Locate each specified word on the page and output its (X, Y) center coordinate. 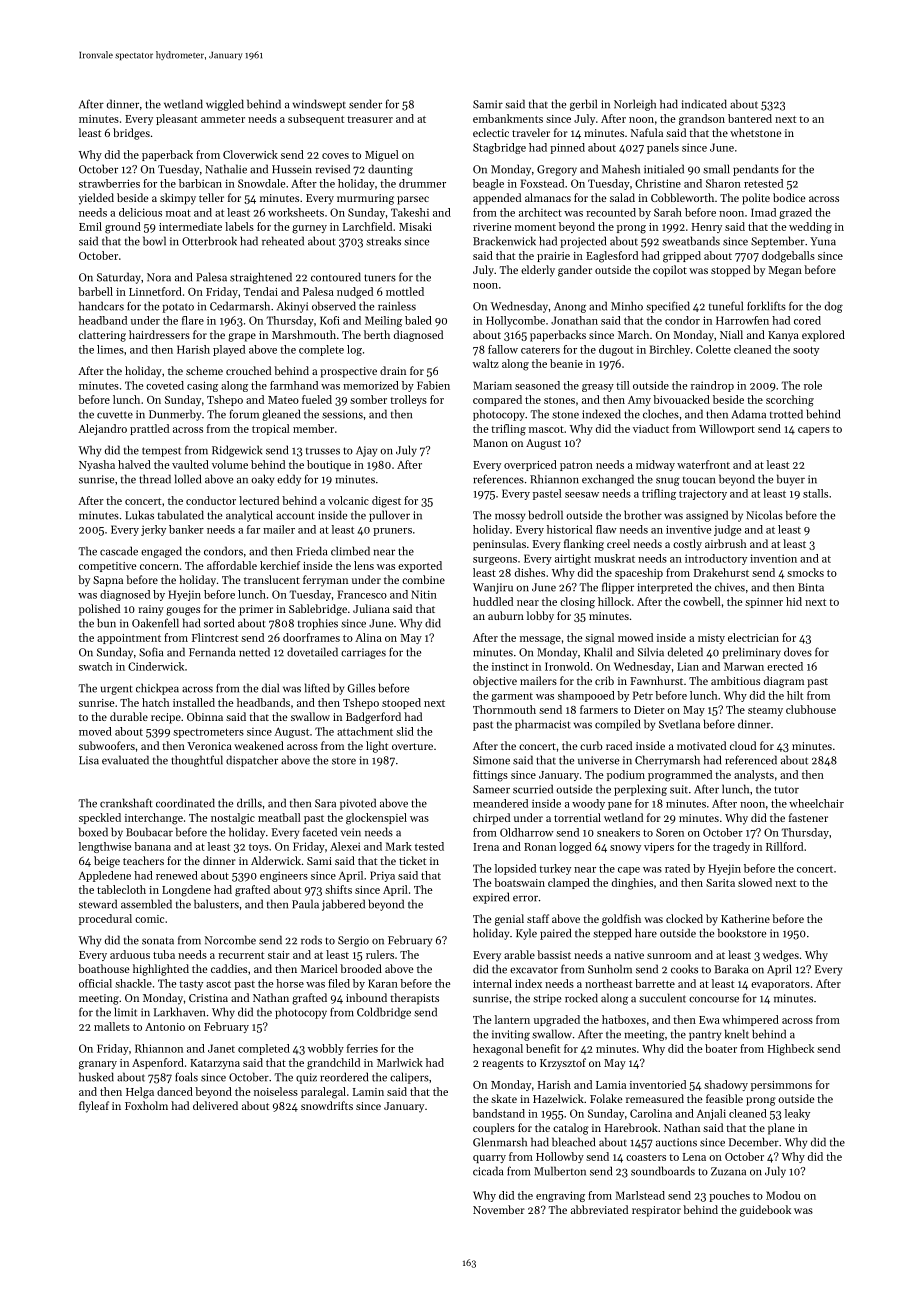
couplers (494, 1129)
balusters (216, 904)
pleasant (176, 119)
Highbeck (791, 1050)
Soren (670, 832)
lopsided (515, 869)
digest (386, 502)
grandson (702, 120)
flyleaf (94, 1107)
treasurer (370, 119)
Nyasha (97, 465)
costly (687, 545)
